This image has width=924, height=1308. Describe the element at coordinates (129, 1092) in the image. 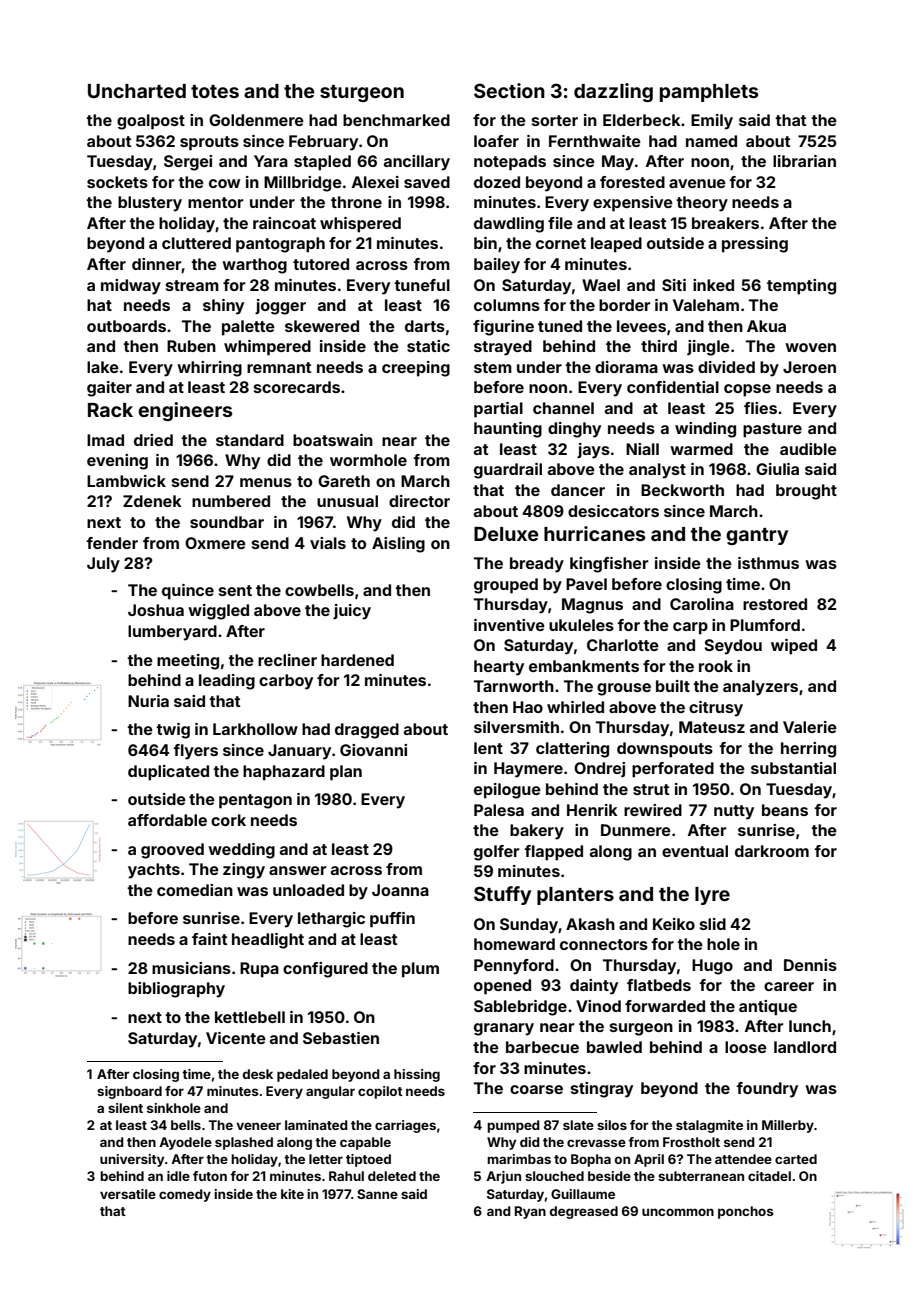

I see `signboard` at that location.
